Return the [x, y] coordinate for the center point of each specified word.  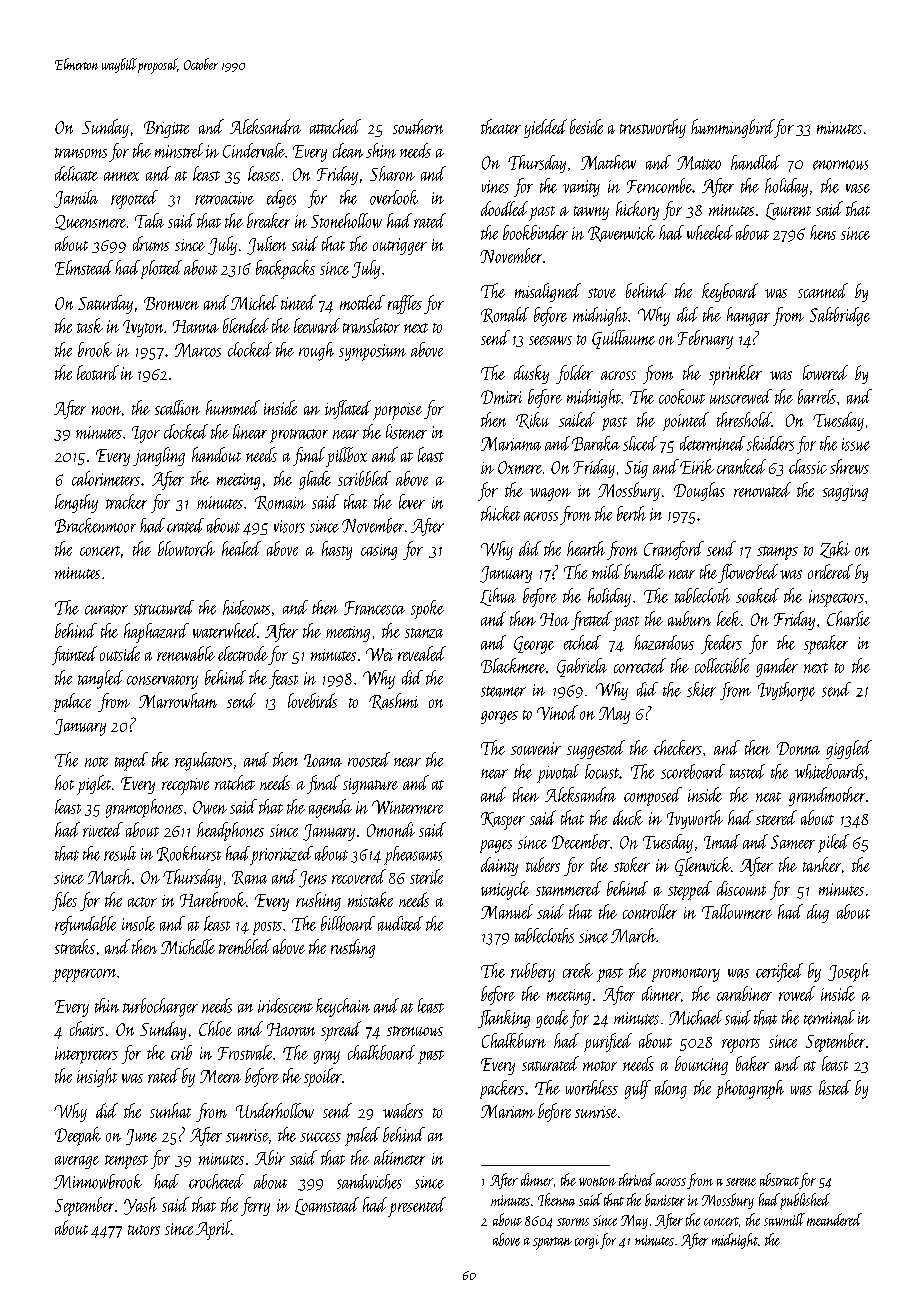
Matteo [699, 163]
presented [417, 1207]
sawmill [784, 1219]
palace [72, 702]
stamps [777, 553]
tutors [144, 1230]
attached [335, 126]
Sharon [392, 173]
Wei [379, 654]
